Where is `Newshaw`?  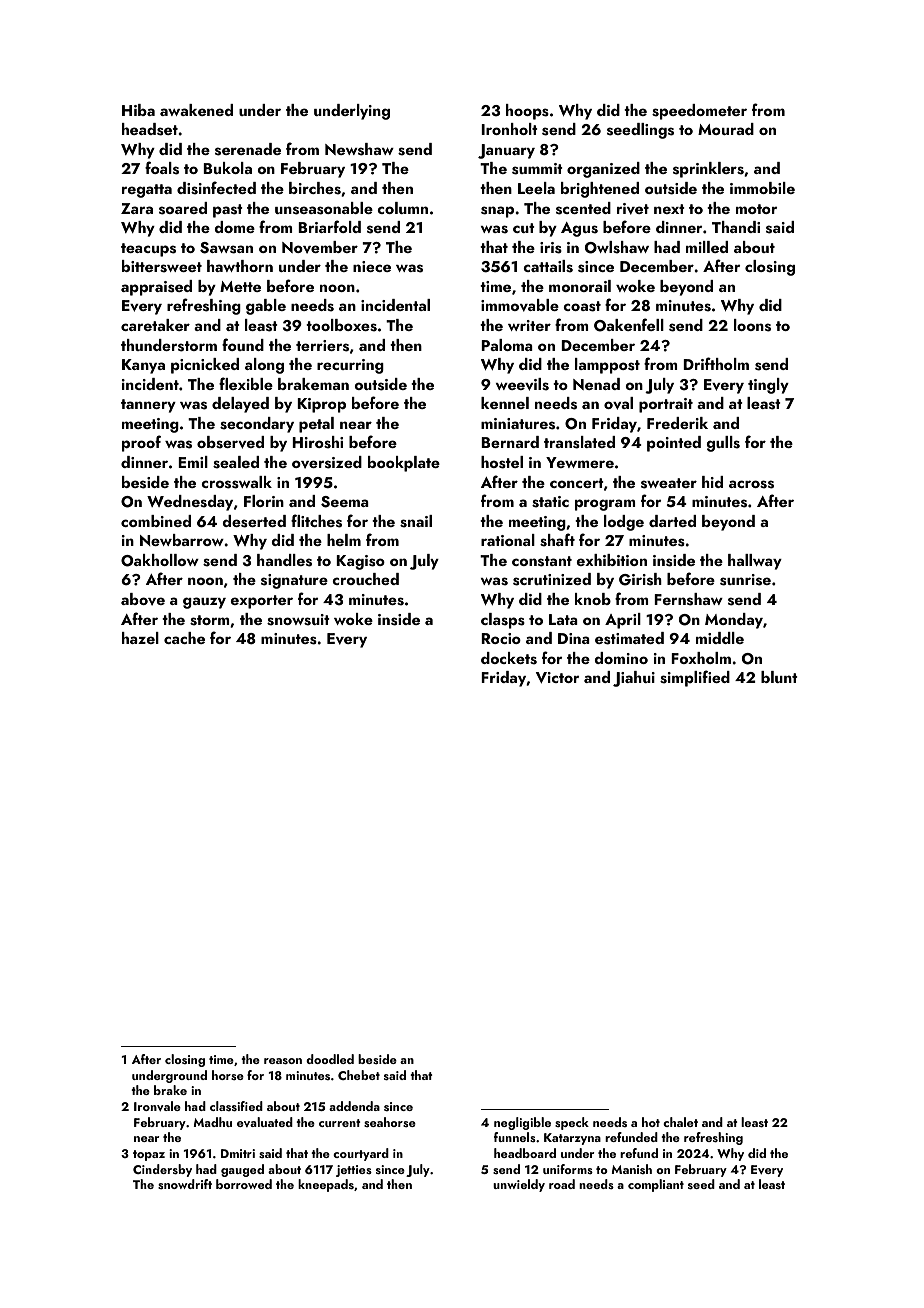 Newshaw is located at coordinates (359, 149).
